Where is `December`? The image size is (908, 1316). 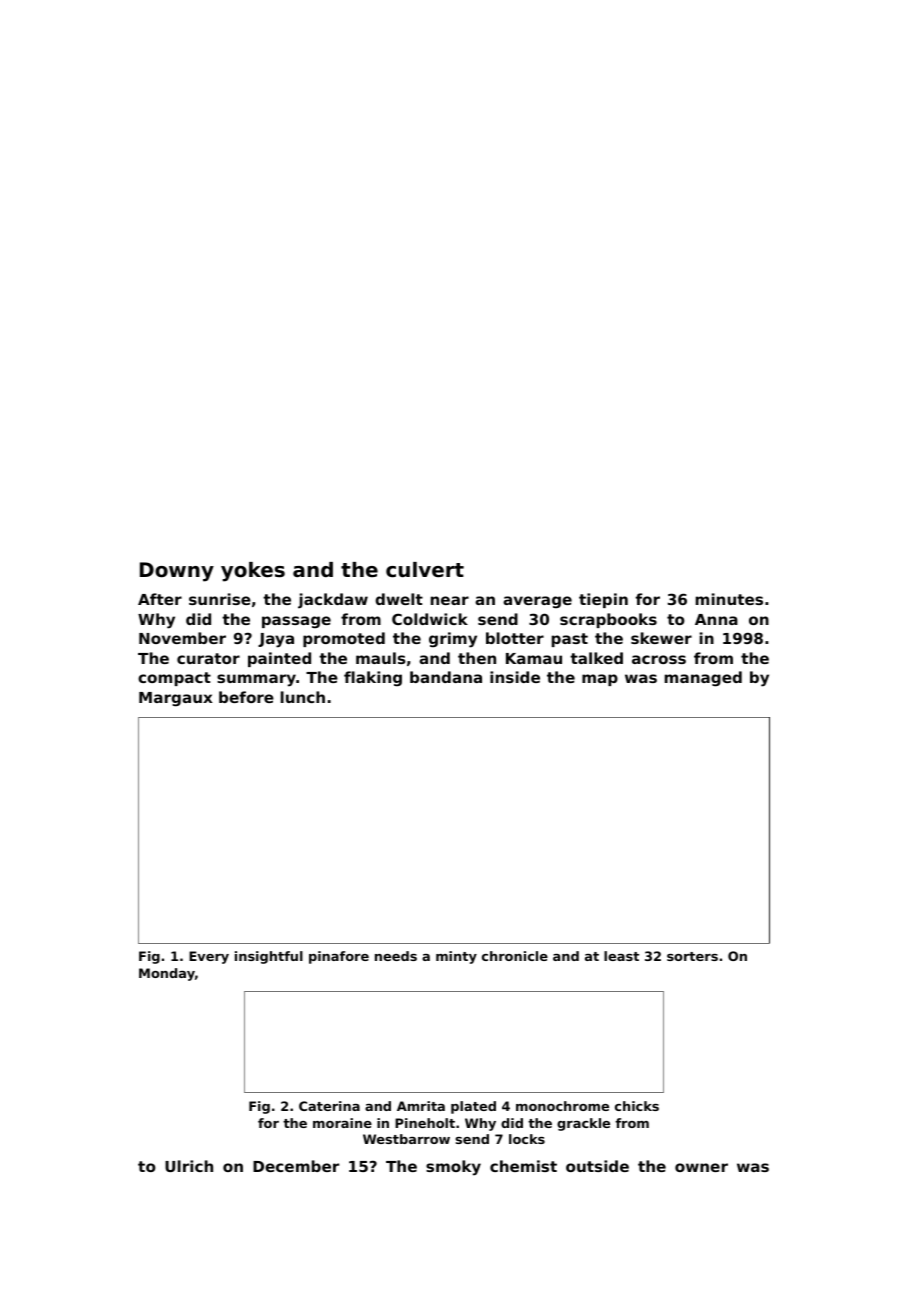
December is located at coordinates (296, 1166).
